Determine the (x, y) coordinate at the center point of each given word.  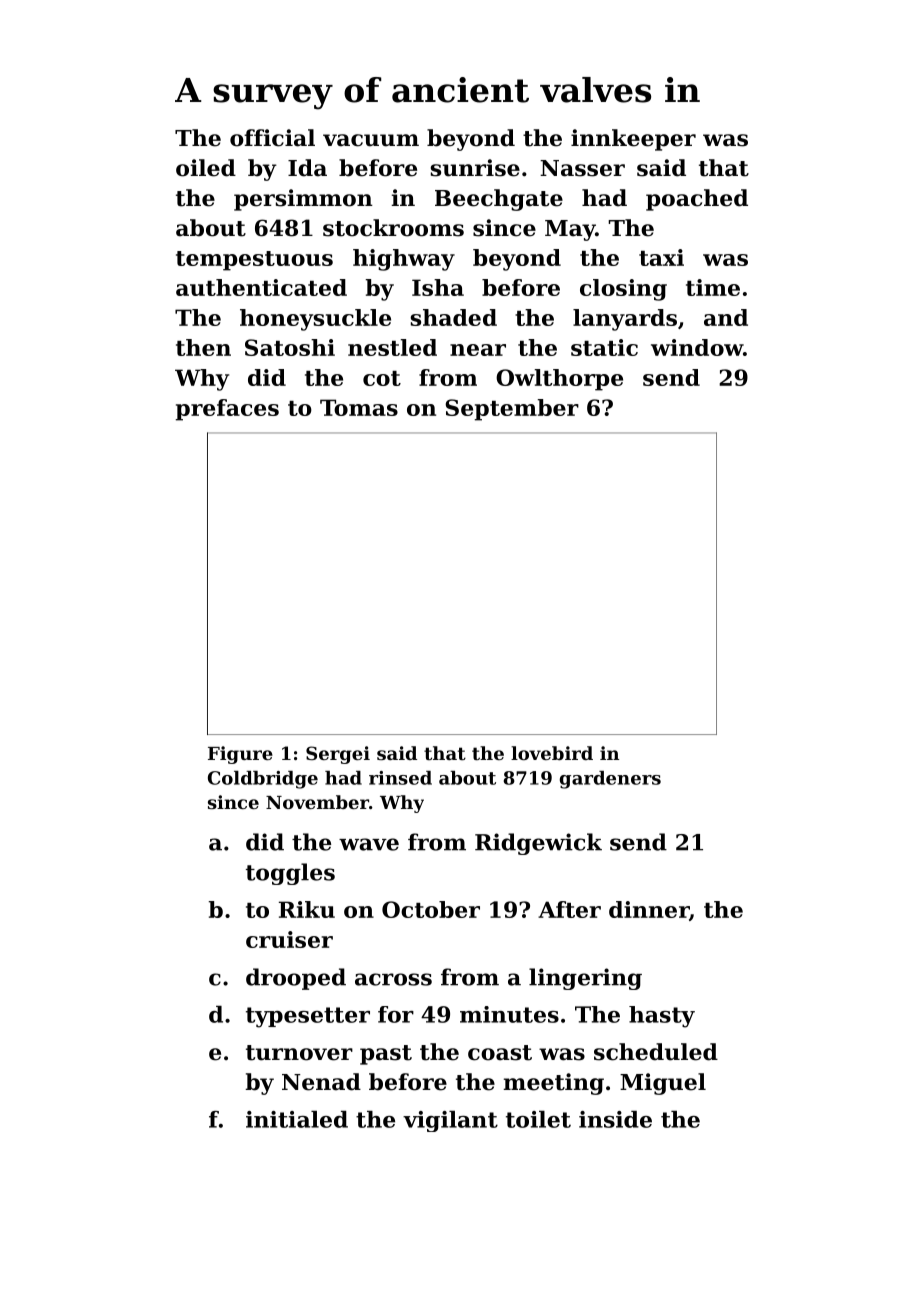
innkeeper (633, 140)
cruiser (289, 939)
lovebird (552, 753)
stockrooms (393, 228)
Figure (240, 755)
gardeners (610, 780)
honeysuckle (315, 320)
